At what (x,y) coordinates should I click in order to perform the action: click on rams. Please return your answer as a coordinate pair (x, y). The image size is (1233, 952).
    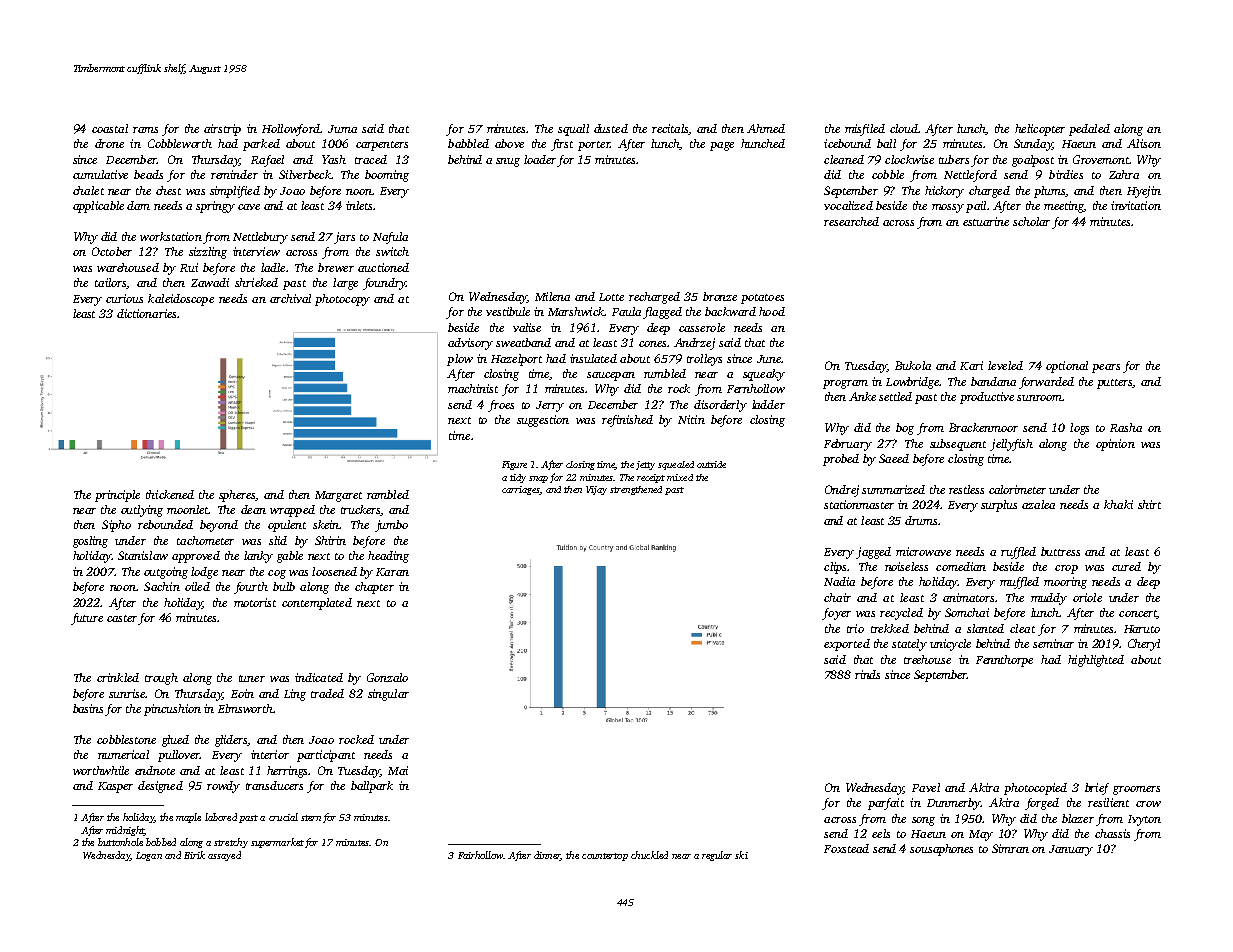
    Looking at the image, I should click on (145, 130).
